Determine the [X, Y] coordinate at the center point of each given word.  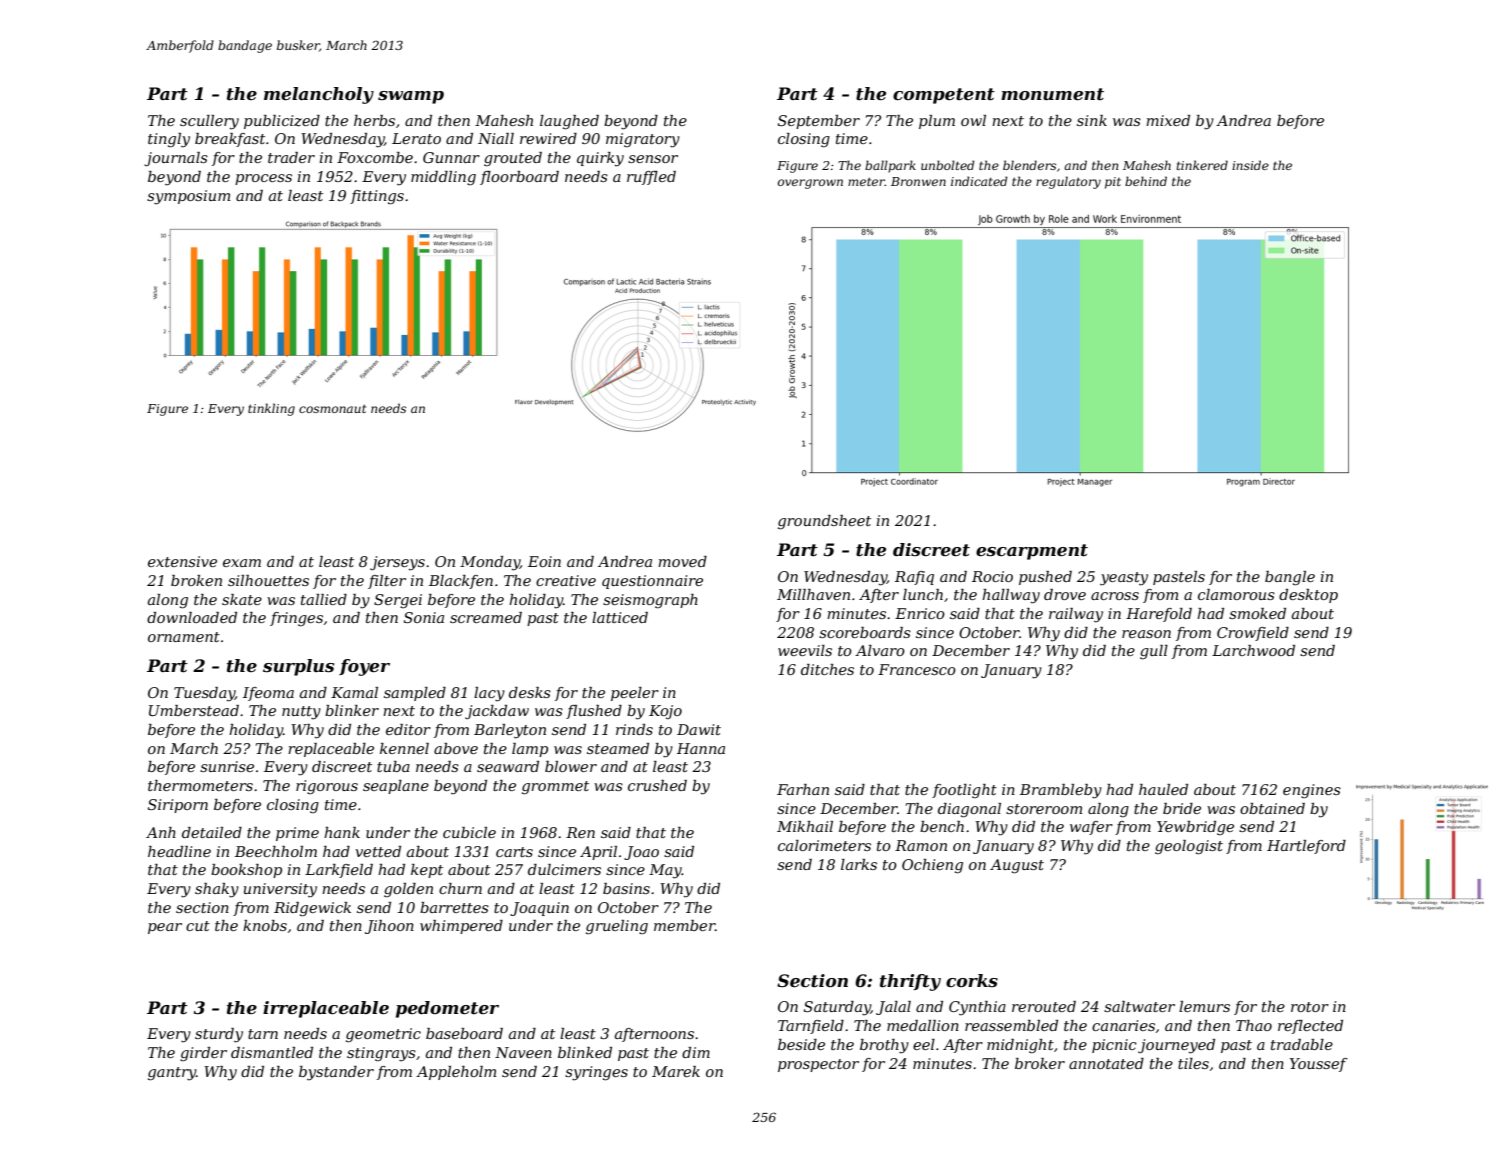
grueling [617, 927]
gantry [172, 1074]
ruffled [651, 178]
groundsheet [824, 522]
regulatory [1068, 182]
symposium [188, 197]
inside [1250, 165]
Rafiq [914, 578]
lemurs [1204, 1006]
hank [342, 832]
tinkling [271, 409]
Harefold [1159, 615]
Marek [676, 1071]
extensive [182, 561]
